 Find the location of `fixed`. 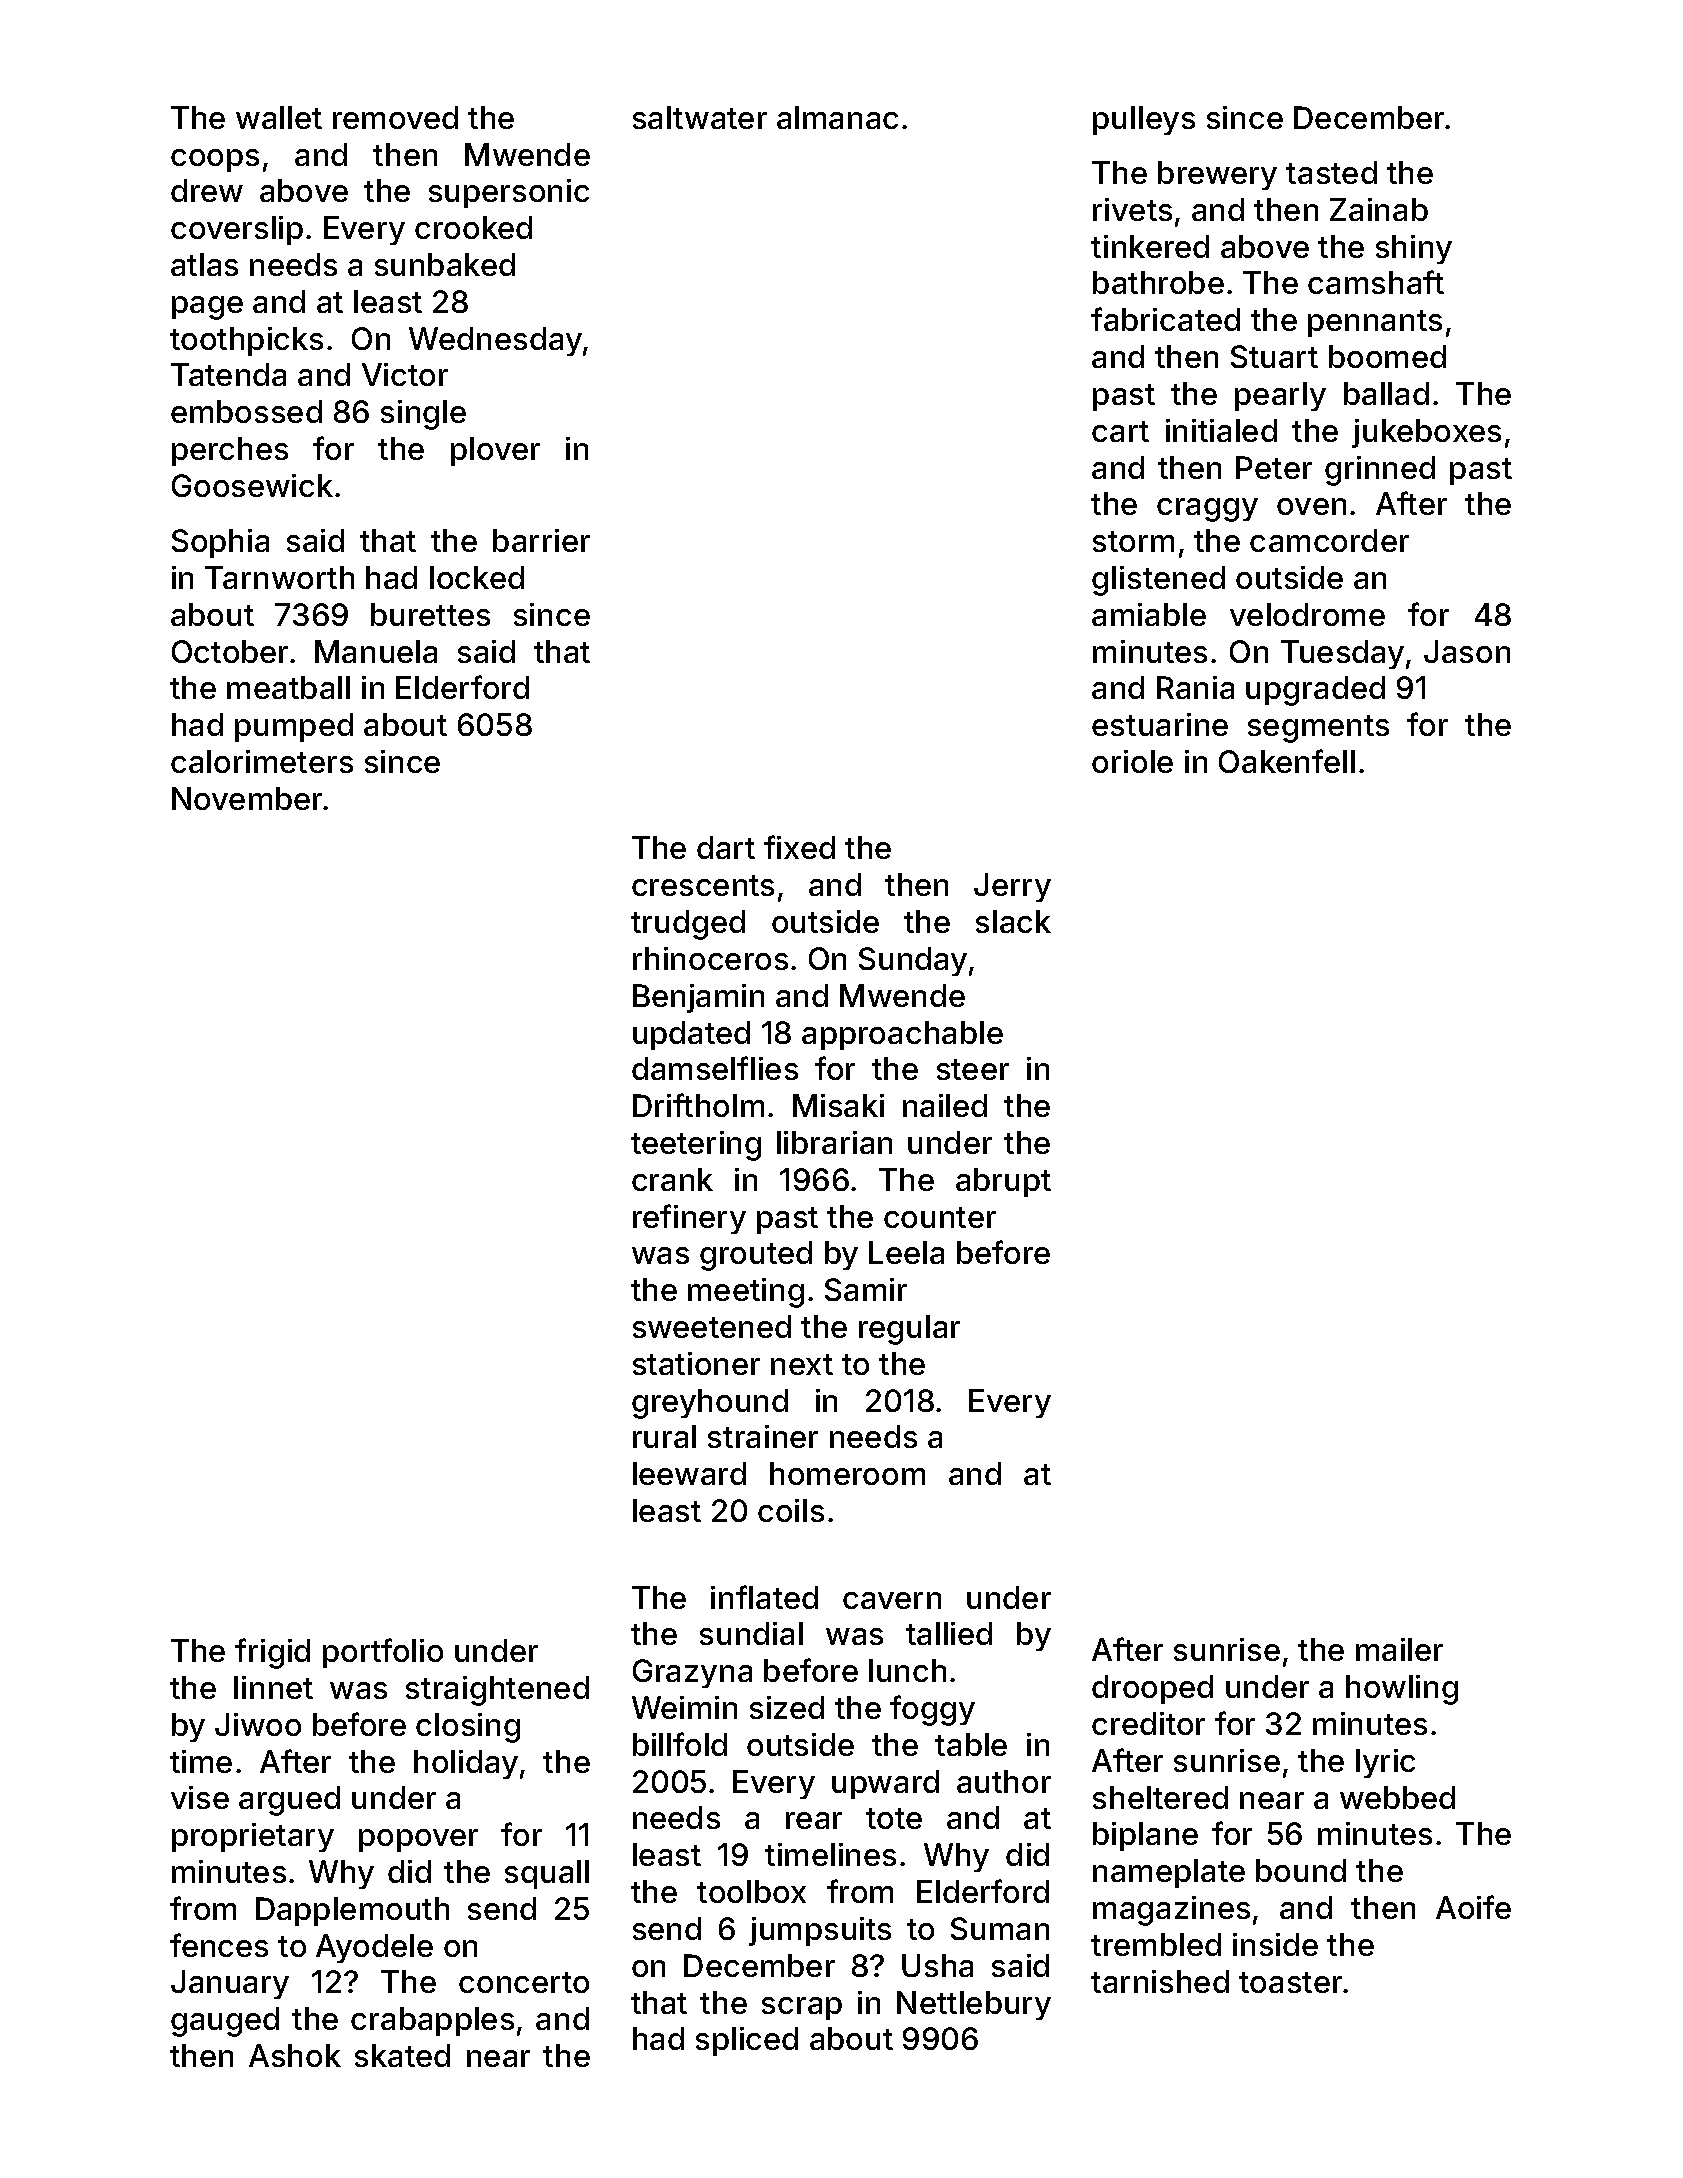

fixed is located at coordinates (799, 847).
